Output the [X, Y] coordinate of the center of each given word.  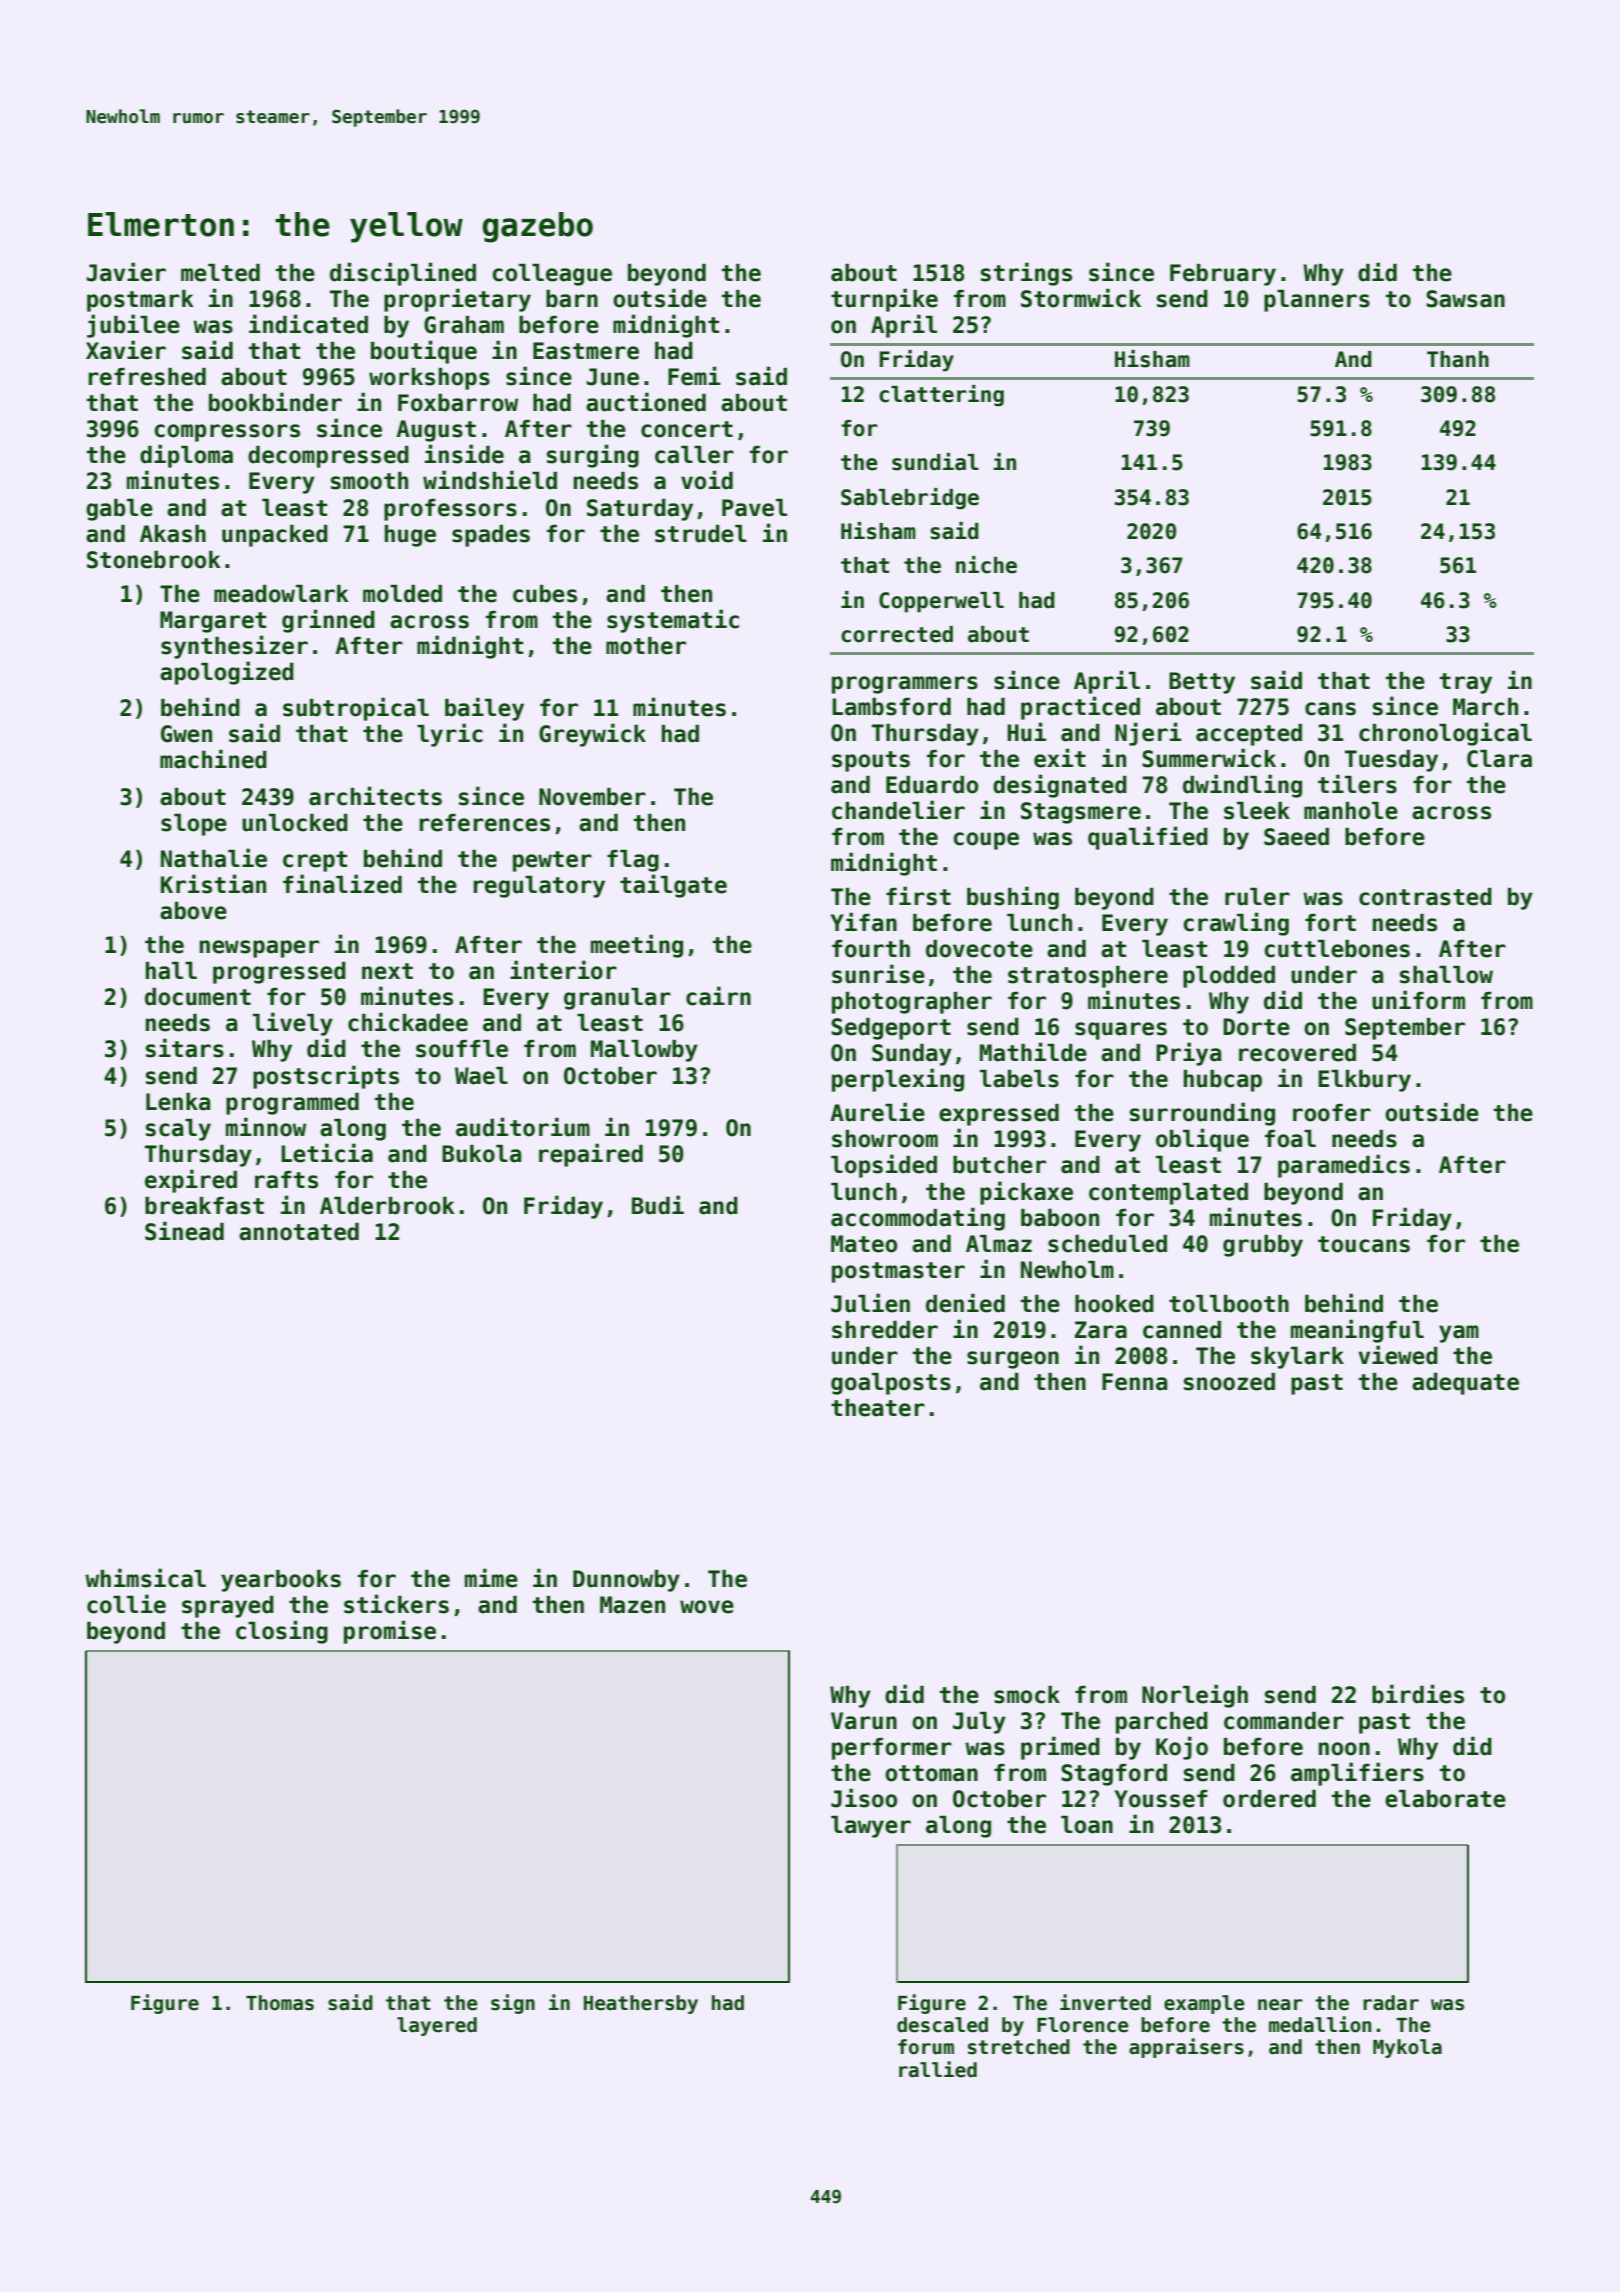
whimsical [145, 1578]
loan [1087, 1825]
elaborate [1445, 1799]
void [707, 480]
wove [707, 1607]
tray [1466, 683]
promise [390, 1632]
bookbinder [275, 402]
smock [1027, 1695]
